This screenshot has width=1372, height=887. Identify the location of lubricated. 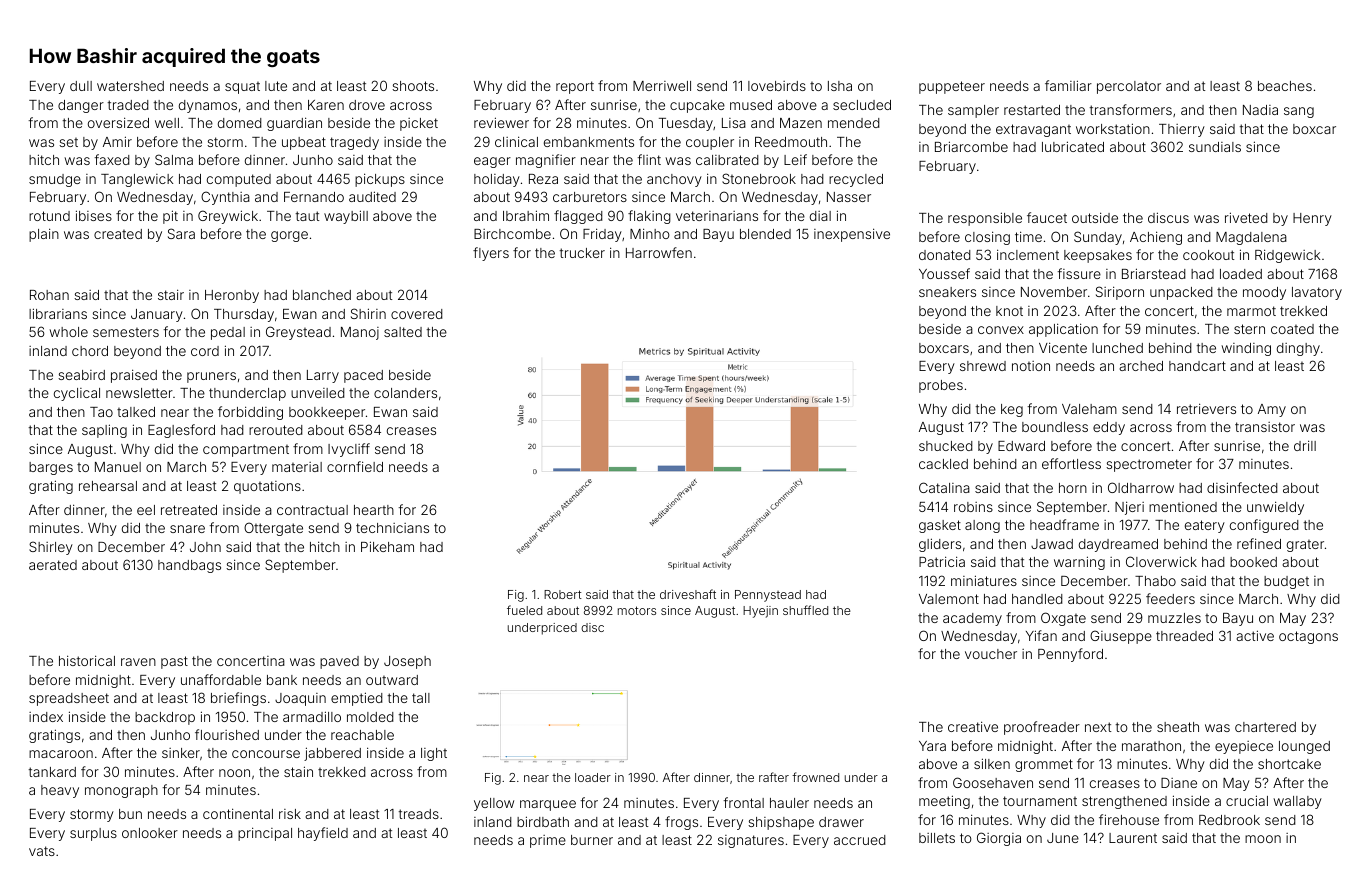
(1073, 146).
